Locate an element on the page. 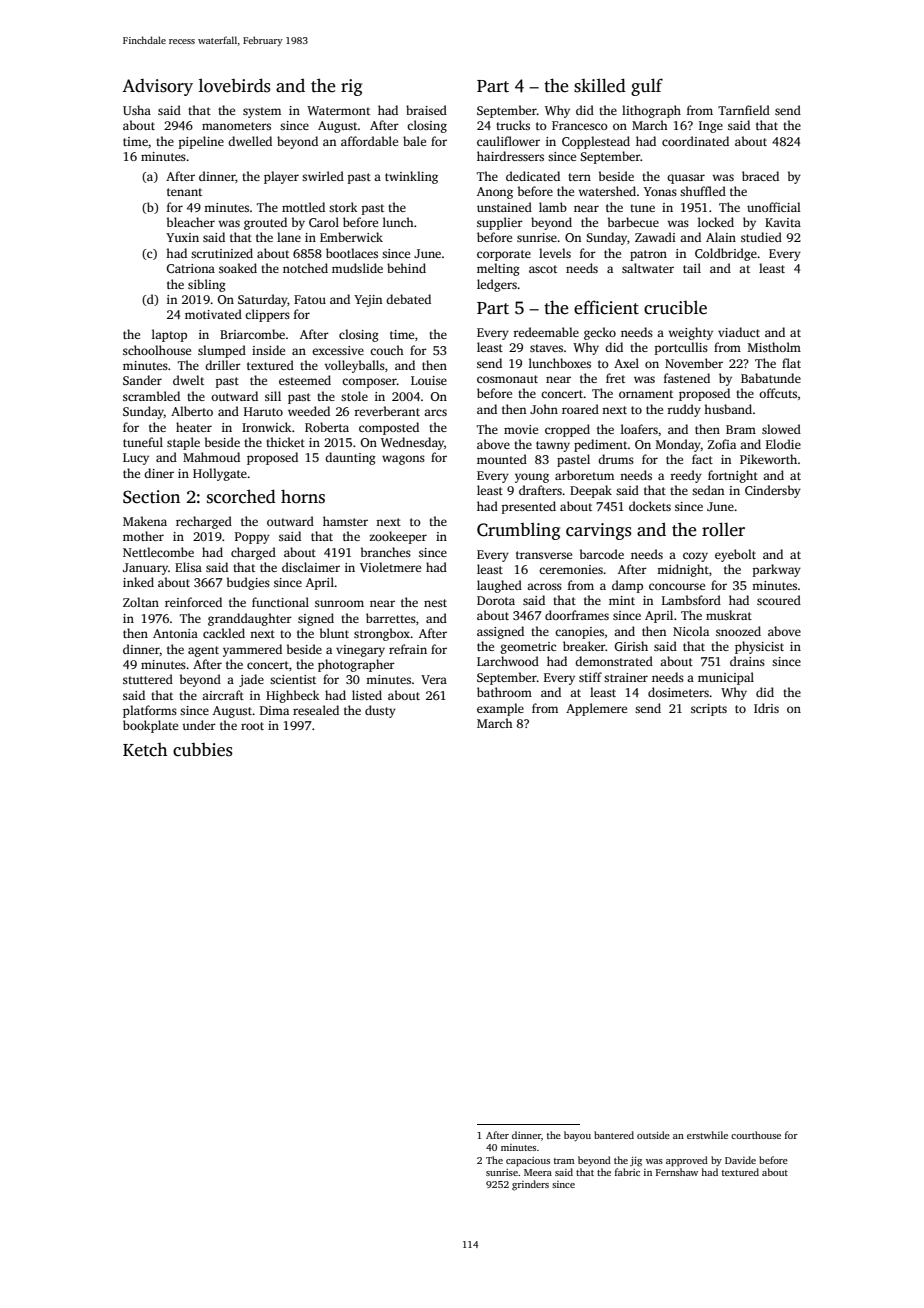  Meera is located at coordinates (538, 1172).
